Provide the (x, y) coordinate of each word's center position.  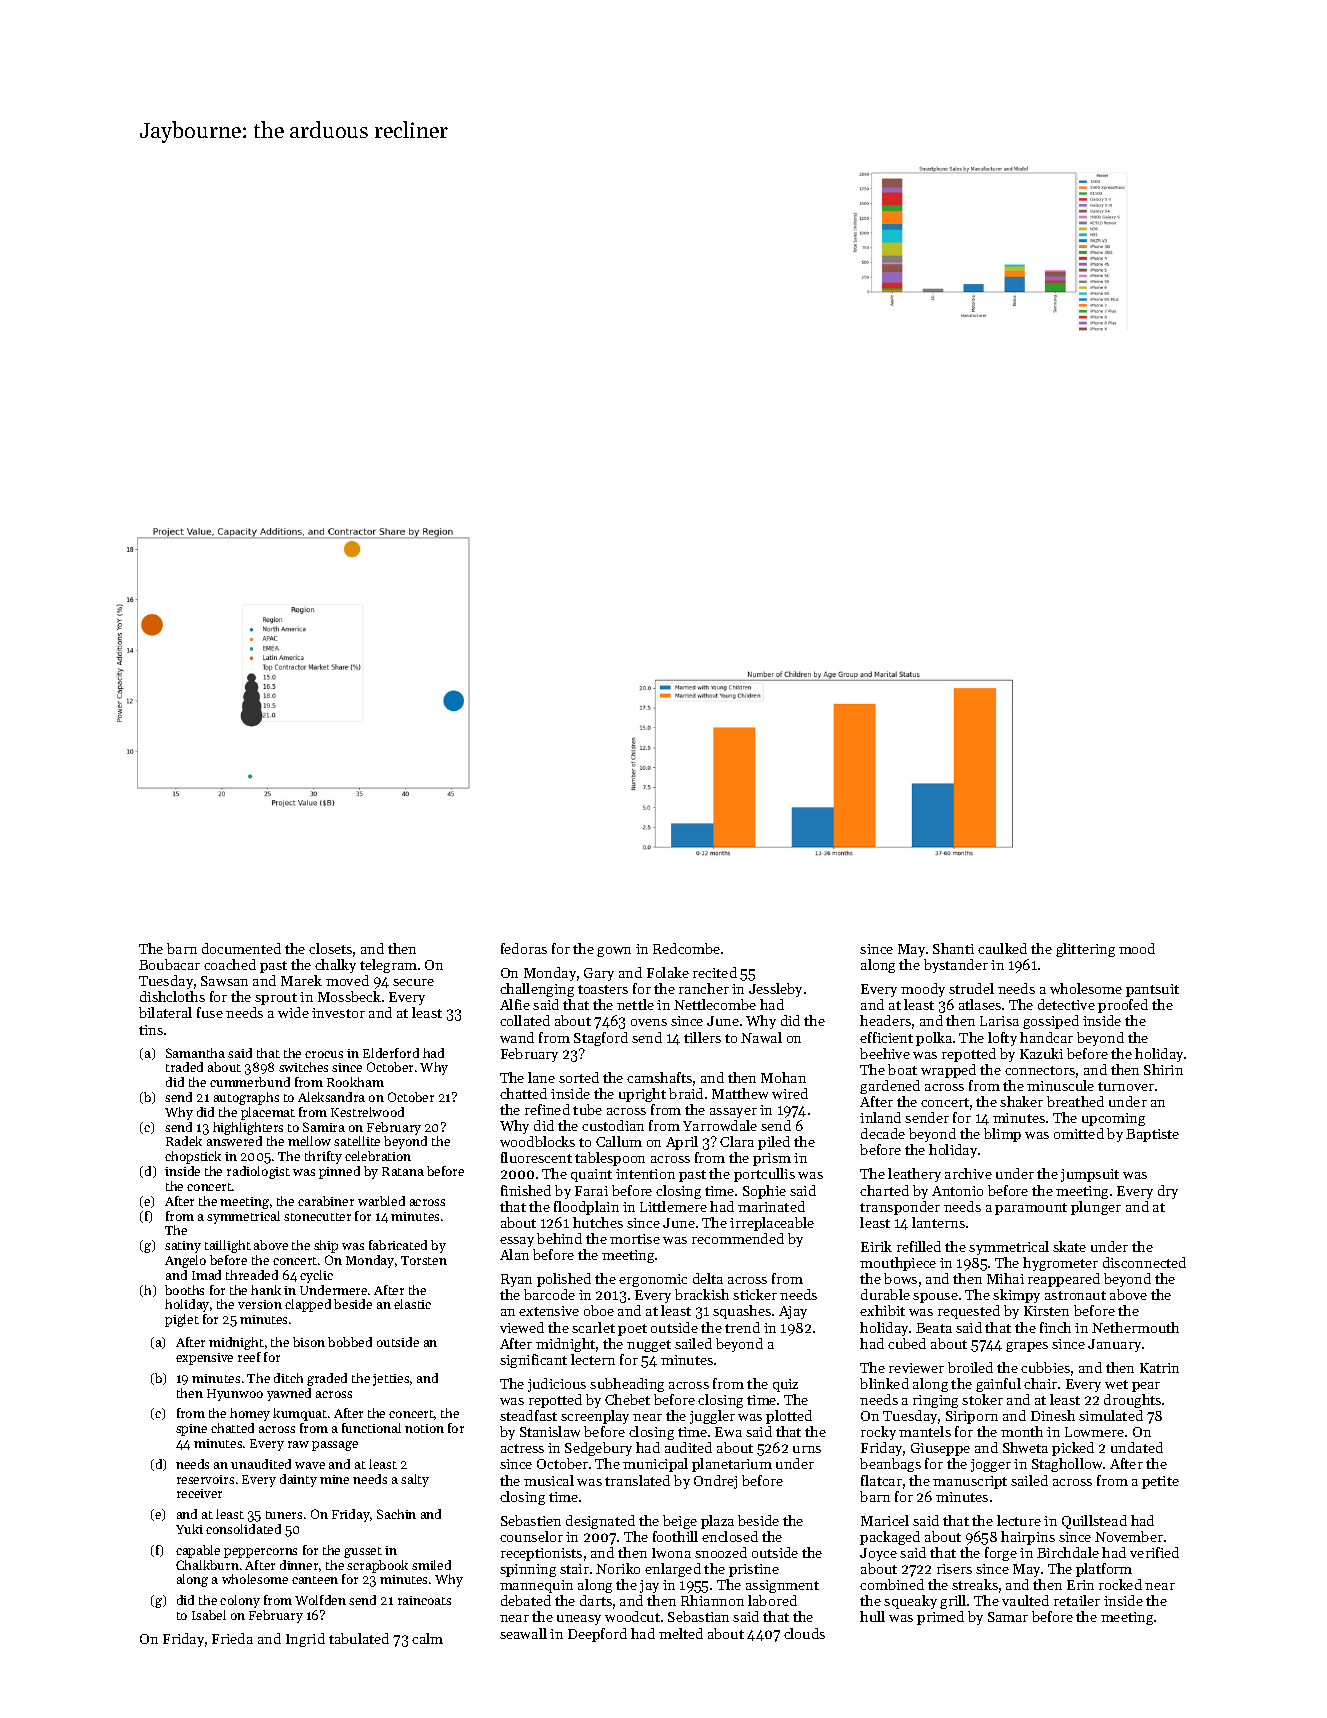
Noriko (618, 1568)
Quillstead (1094, 1522)
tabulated (359, 1638)
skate (1069, 1246)
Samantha (195, 1053)
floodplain (586, 1208)
